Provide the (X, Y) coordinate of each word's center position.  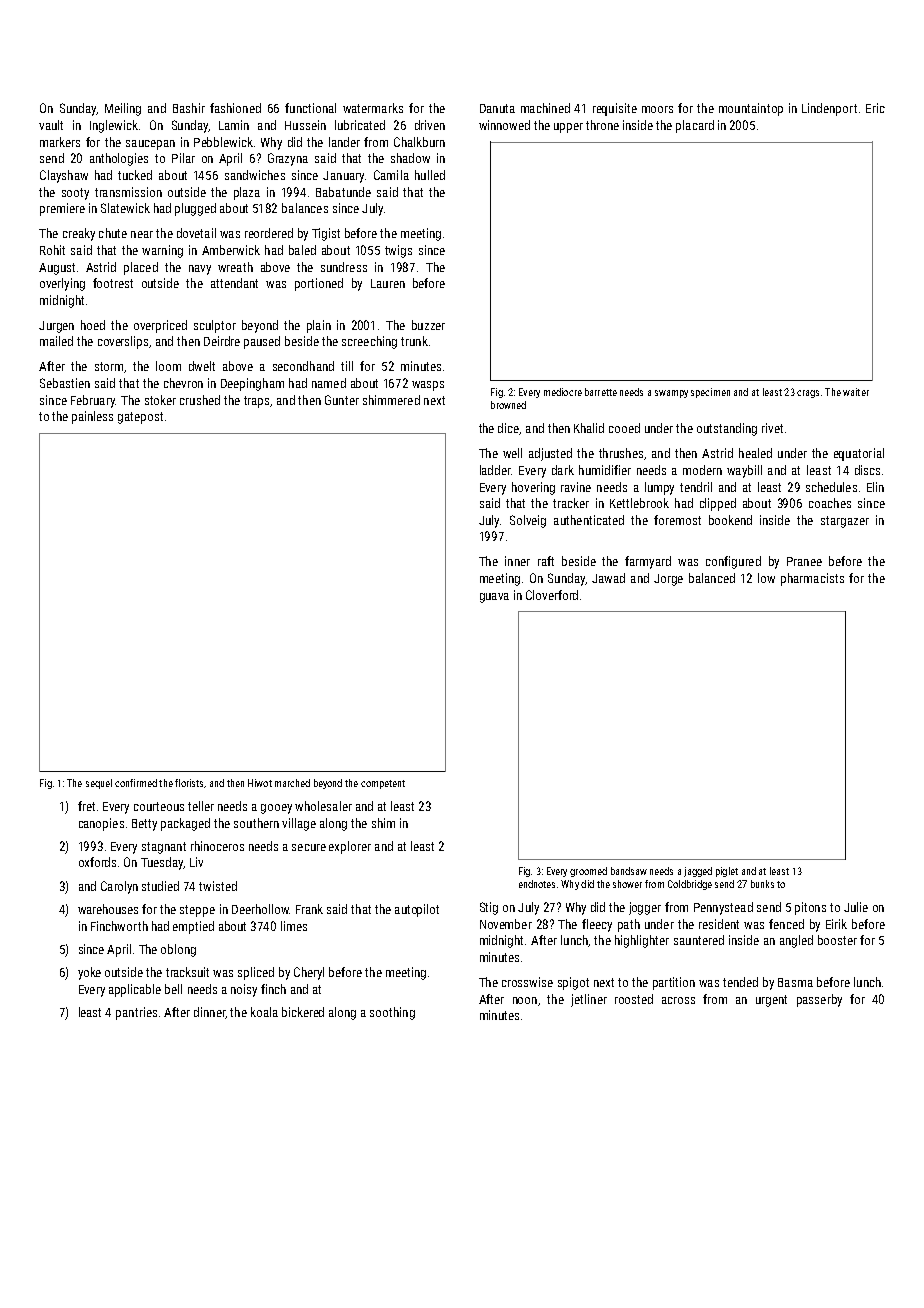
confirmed (136, 783)
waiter (856, 392)
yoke (89, 973)
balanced (712, 578)
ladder (495, 470)
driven (430, 125)
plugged (195, 209)
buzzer (428, 325)
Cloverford (552, 595)
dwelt (202, 366)
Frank (309, 909)
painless (92, 417)
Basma (795, 982)
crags (808, 394)
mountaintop (751, 109)
